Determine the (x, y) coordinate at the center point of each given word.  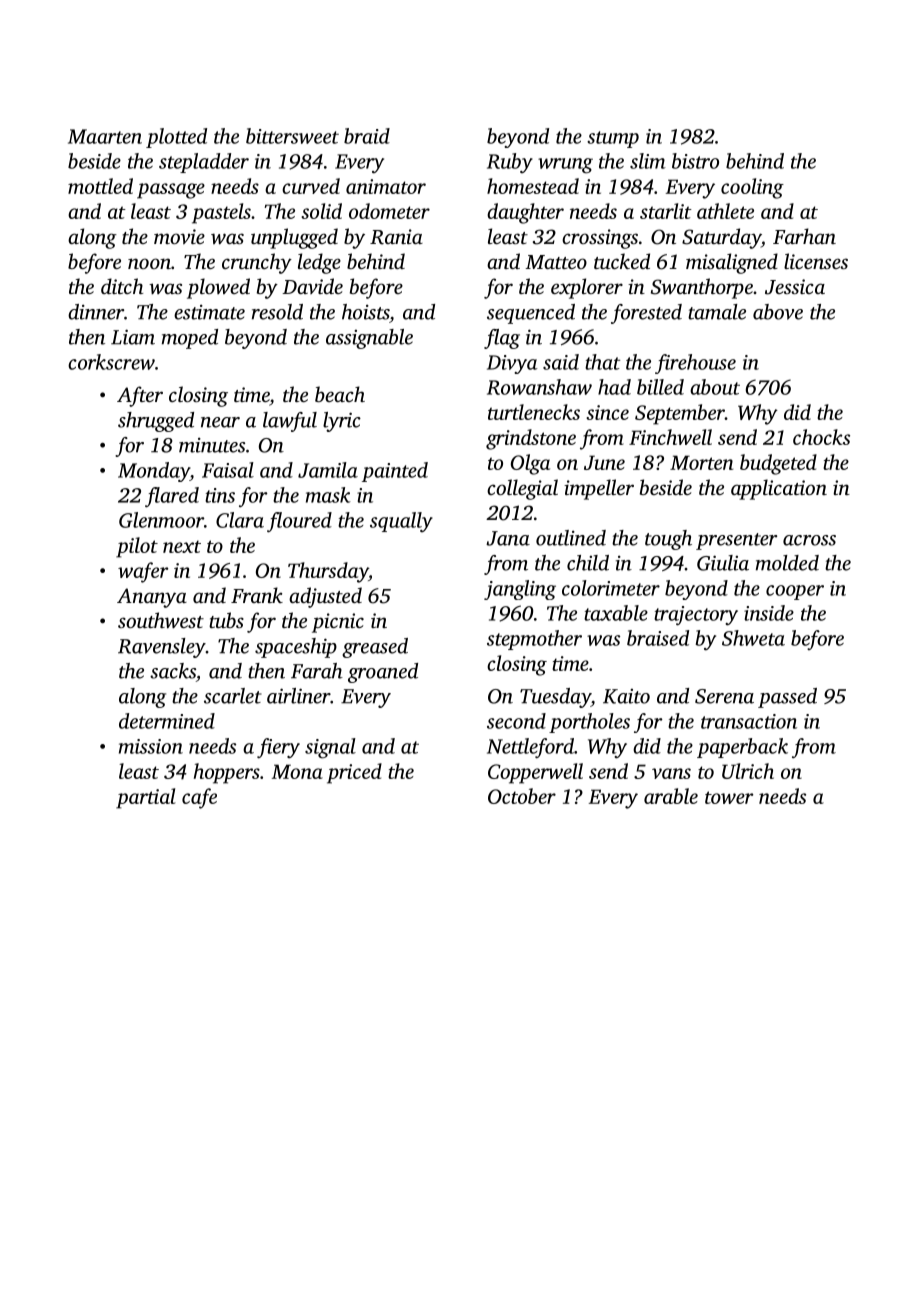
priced (354, 773)
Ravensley (162, 648)
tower (729, 797)
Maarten (105, 136)
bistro (695, 161)
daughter (525, 213)
